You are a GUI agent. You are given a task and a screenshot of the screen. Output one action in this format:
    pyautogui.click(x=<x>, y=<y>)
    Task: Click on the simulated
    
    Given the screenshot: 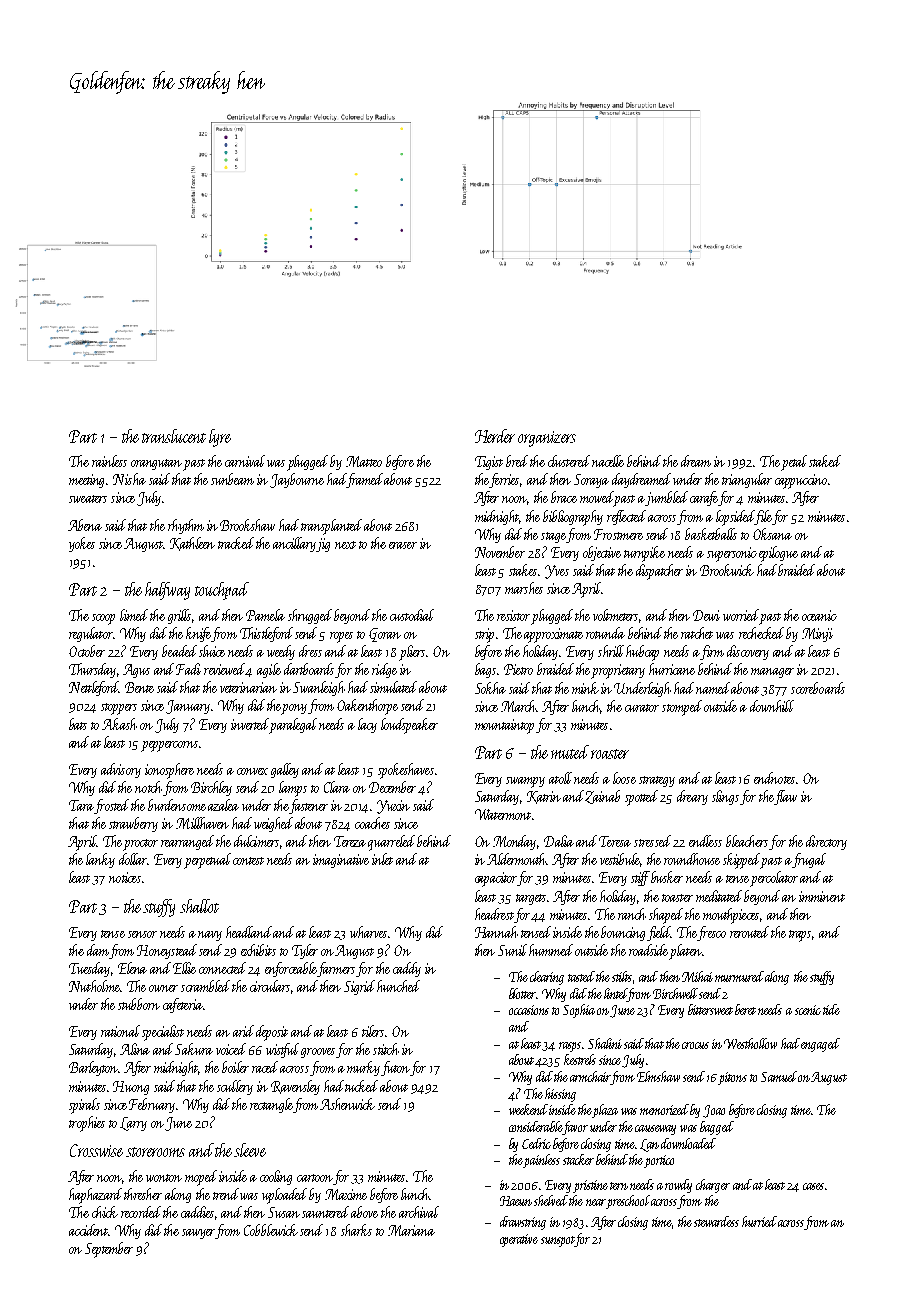 What is the action you would take?
    pyautogui.click(x=393, y=687)
